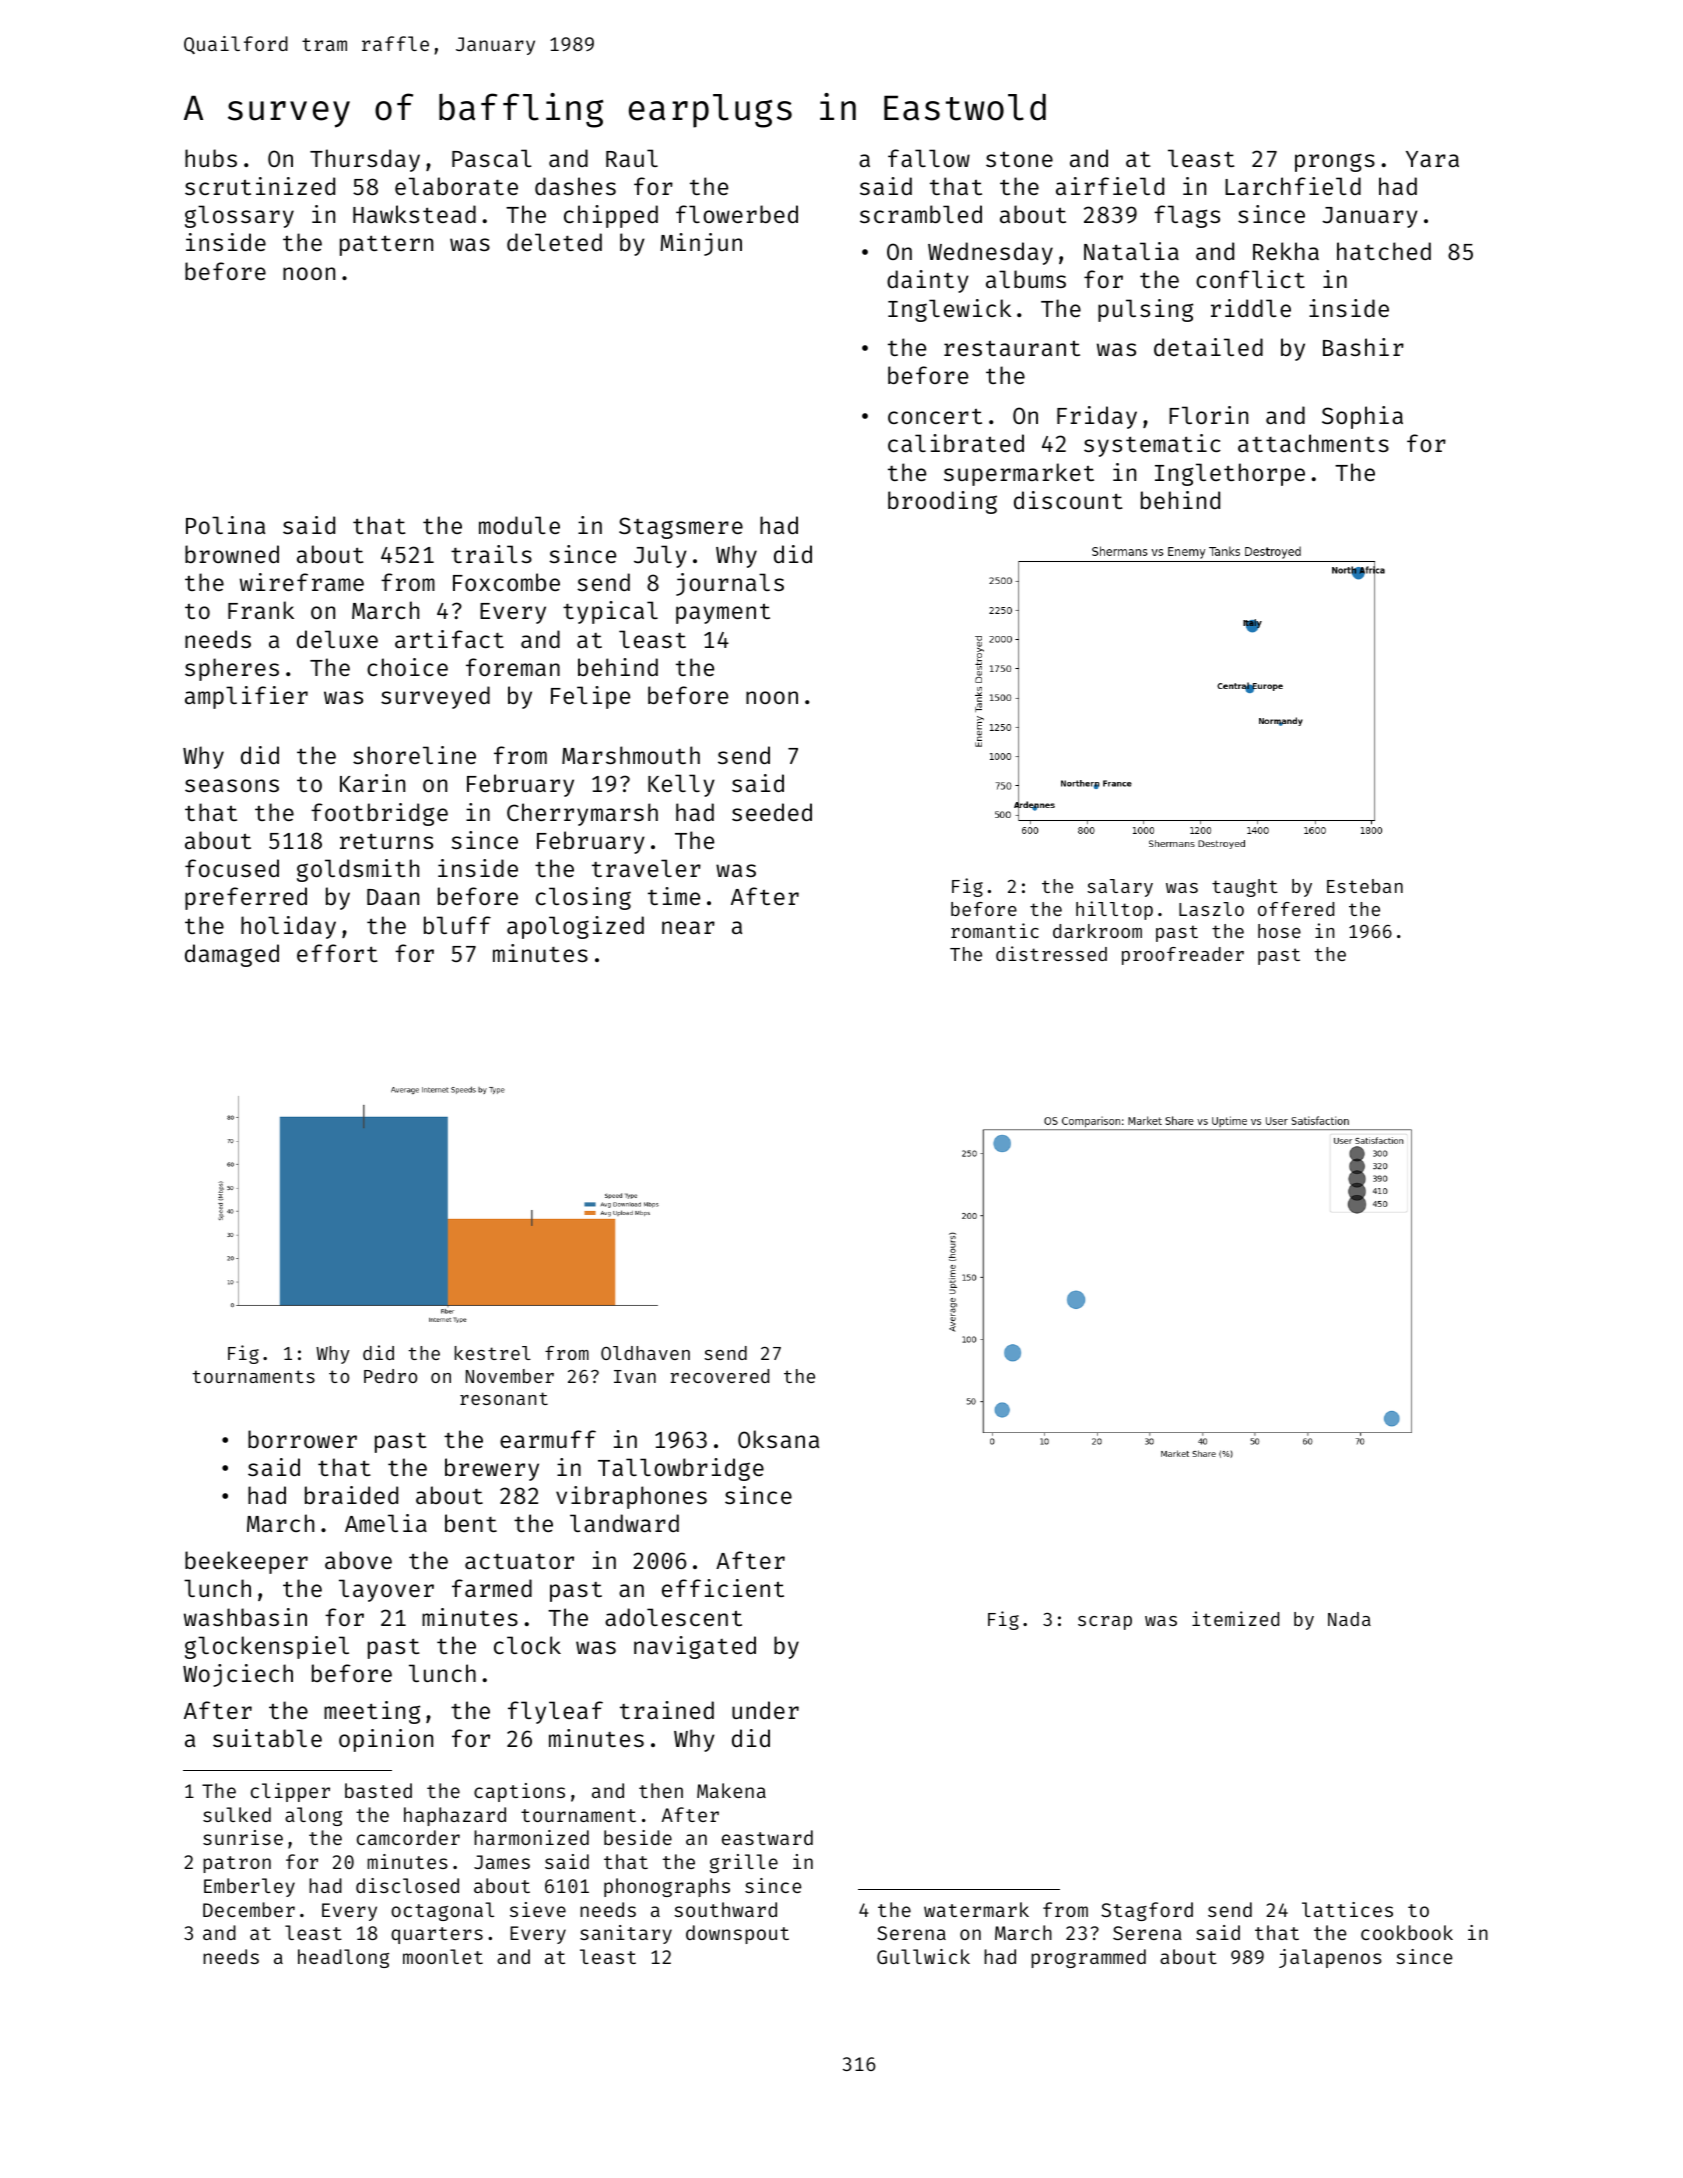 This document has height=2178, width=1683. Describe the element at coordinates (632, 158) in the document. I see `Raul` at that location.
